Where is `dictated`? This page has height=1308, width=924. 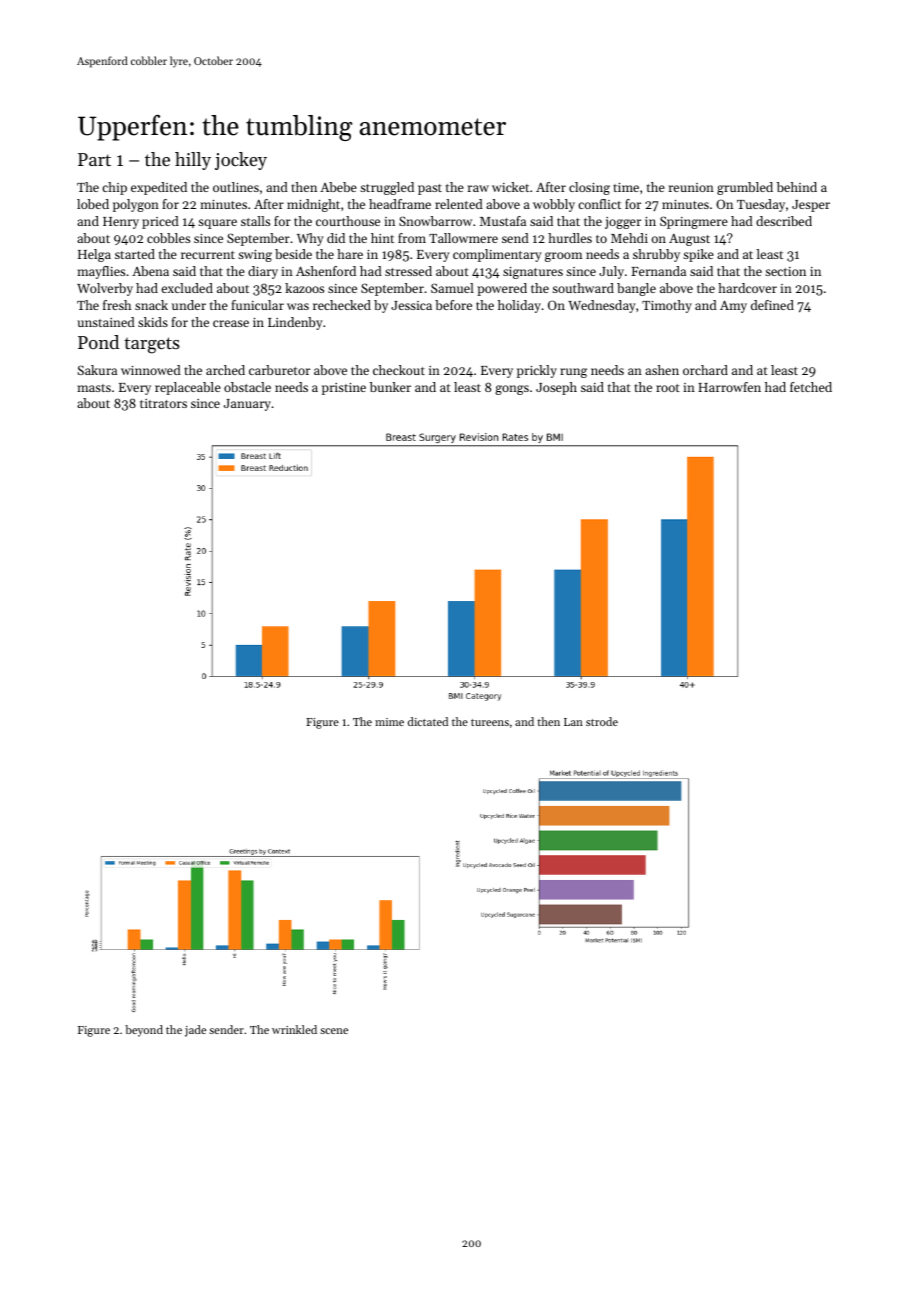
dictated is located at coordinates (428, 721).
